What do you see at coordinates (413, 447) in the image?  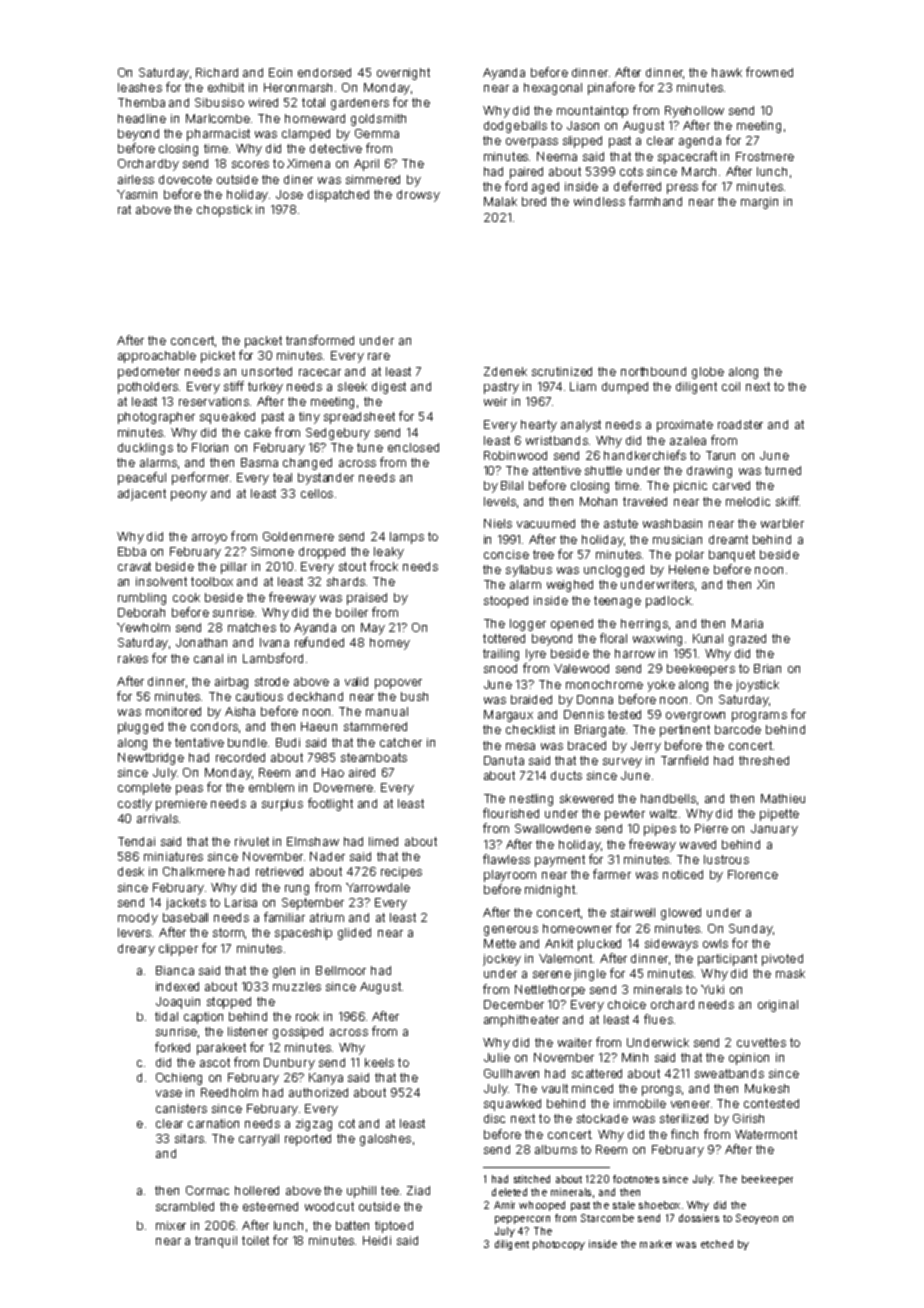 I see `enclosed` at bounding box center [413, 447].
